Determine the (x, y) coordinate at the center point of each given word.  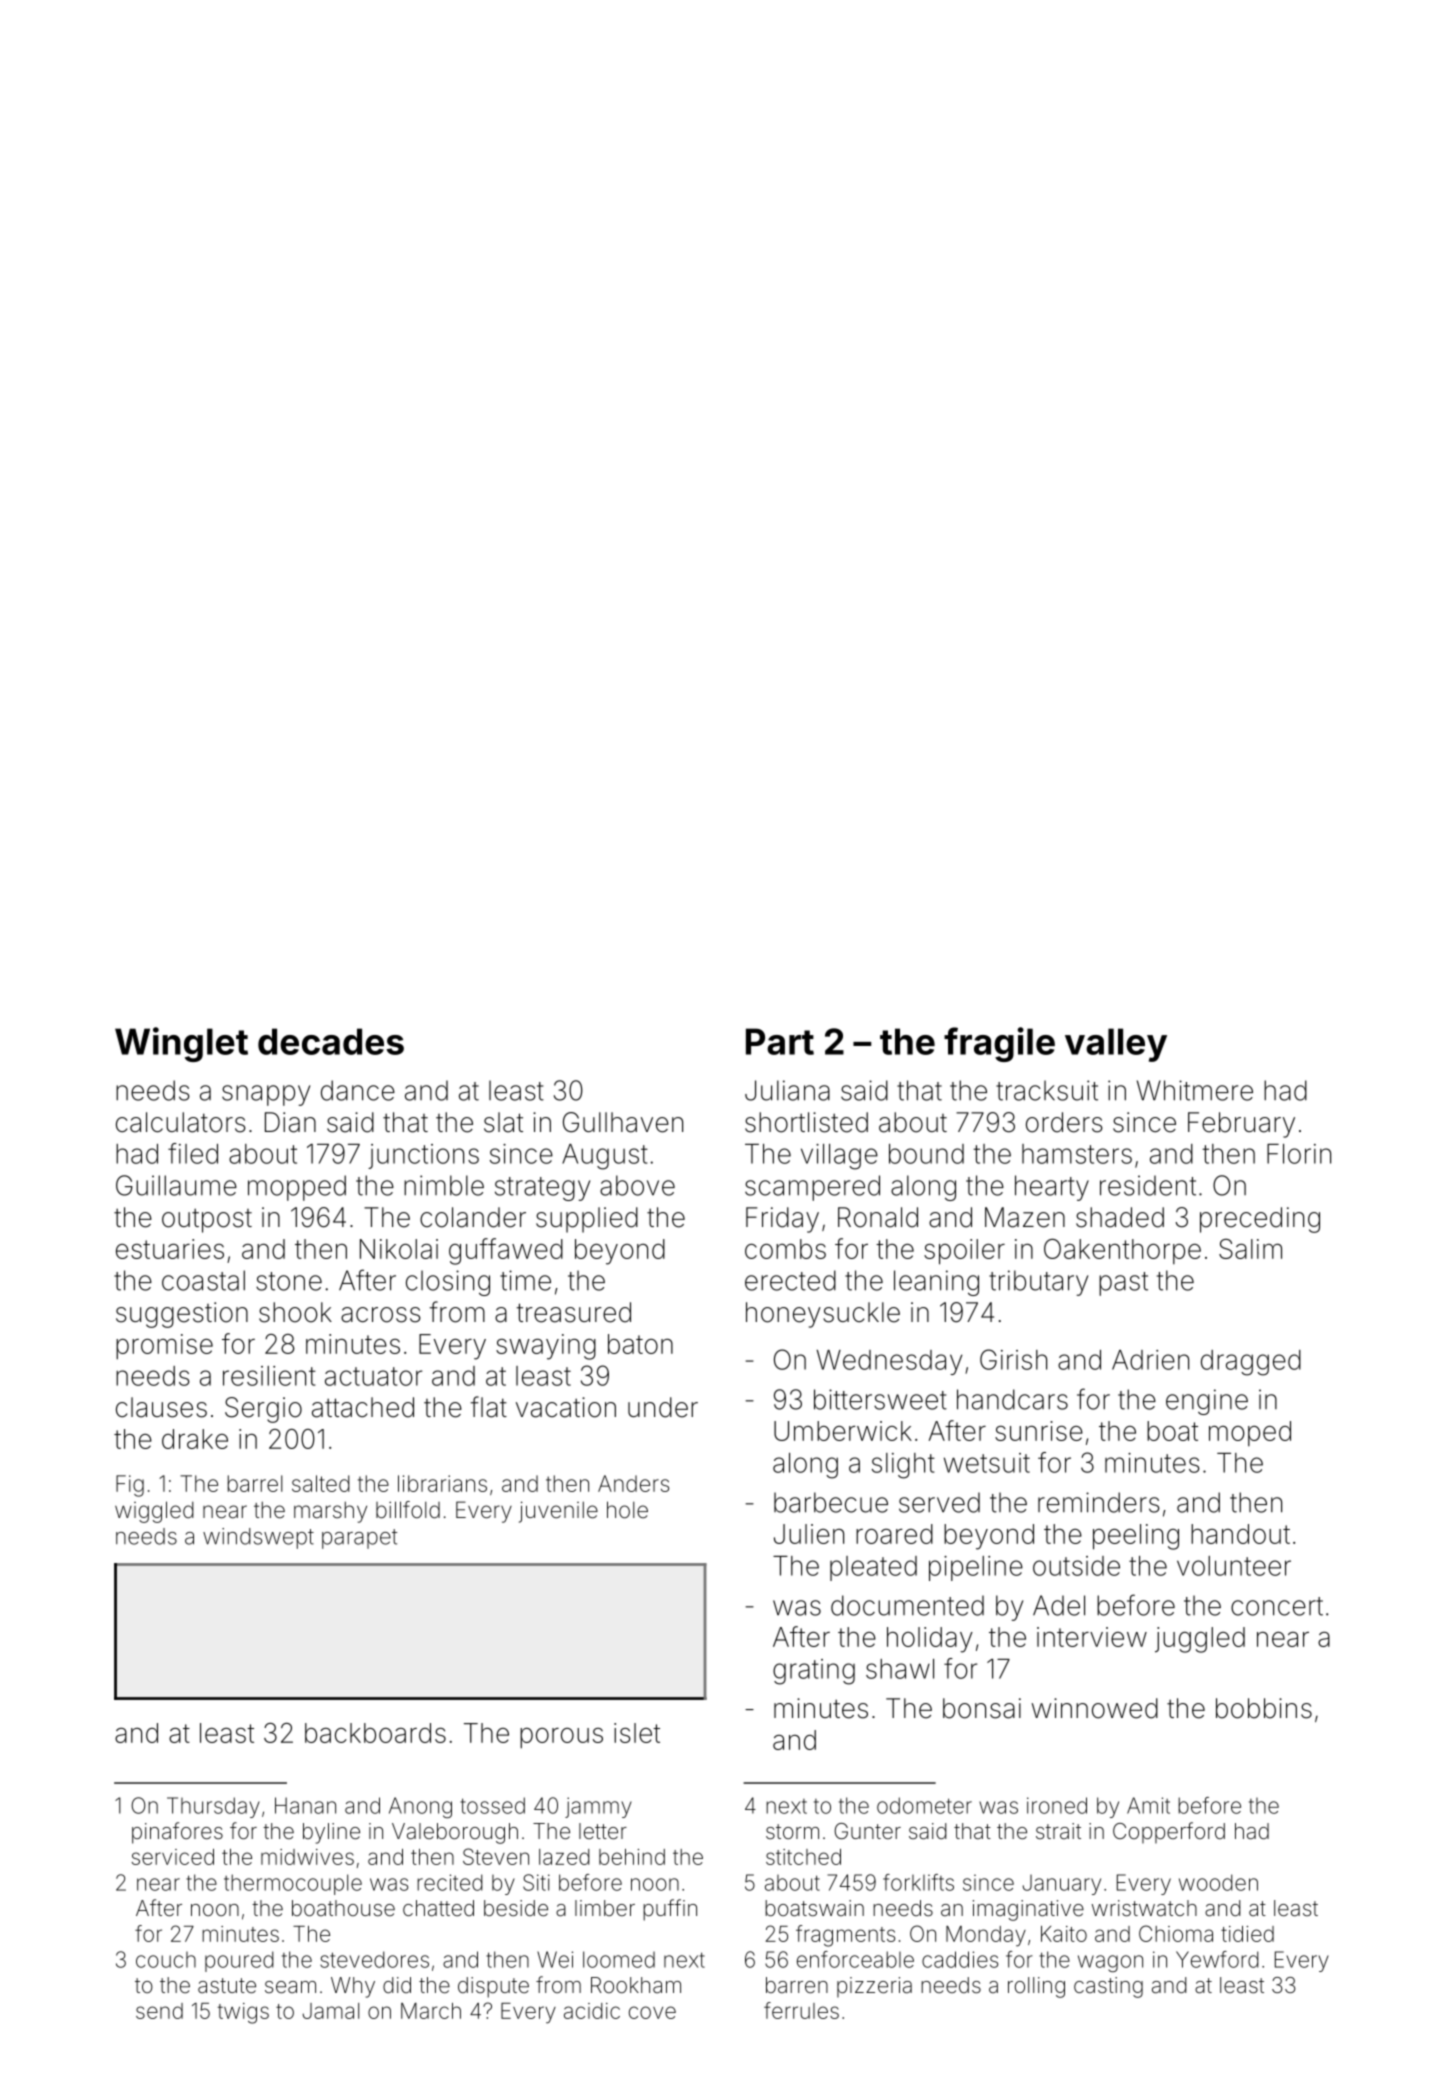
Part (780, 1041)
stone (289, 1281)
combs (785, 1249)
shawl (900, 1669)
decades (331, 1041)
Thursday (213, 1807)
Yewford (1217, 1959)
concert (1277, 1606)
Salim (1250, 1249)
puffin (670, 1910)
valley (1116, 1045)
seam (290, 1987)
